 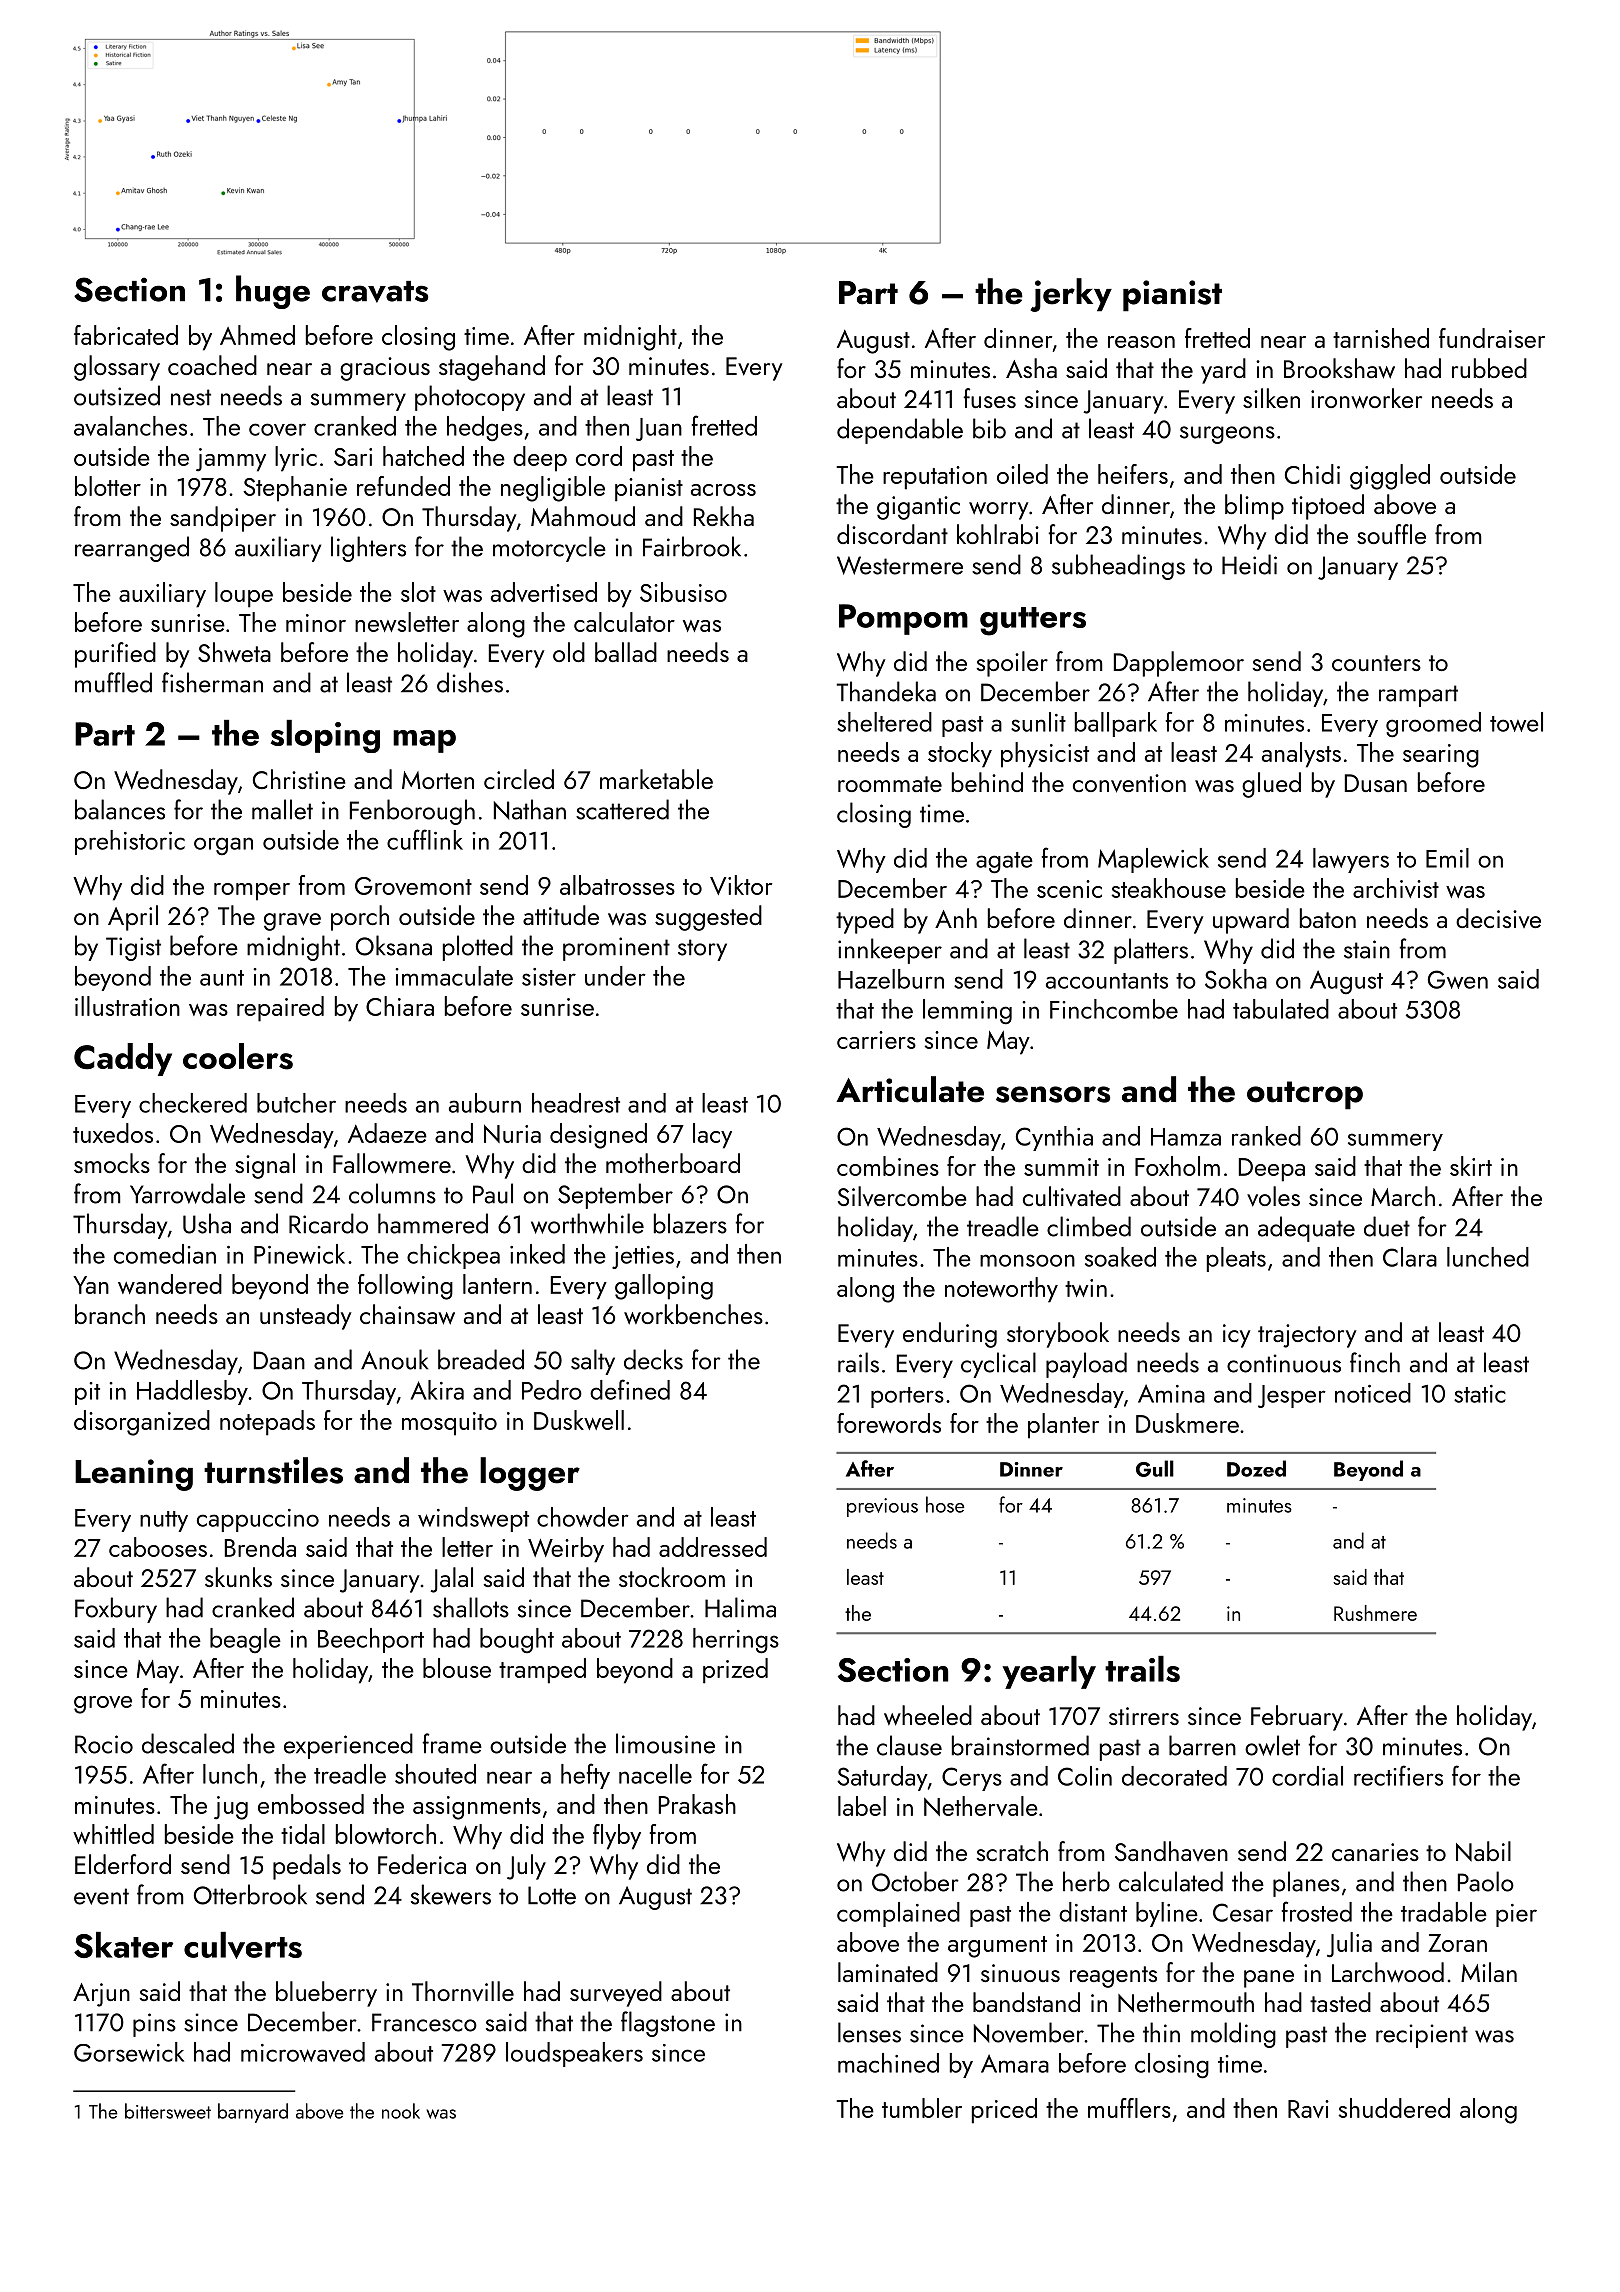 What do you see at coordinates (91, 1285) in the page?
I see `Yan` at bounding box center [91, 1285].
